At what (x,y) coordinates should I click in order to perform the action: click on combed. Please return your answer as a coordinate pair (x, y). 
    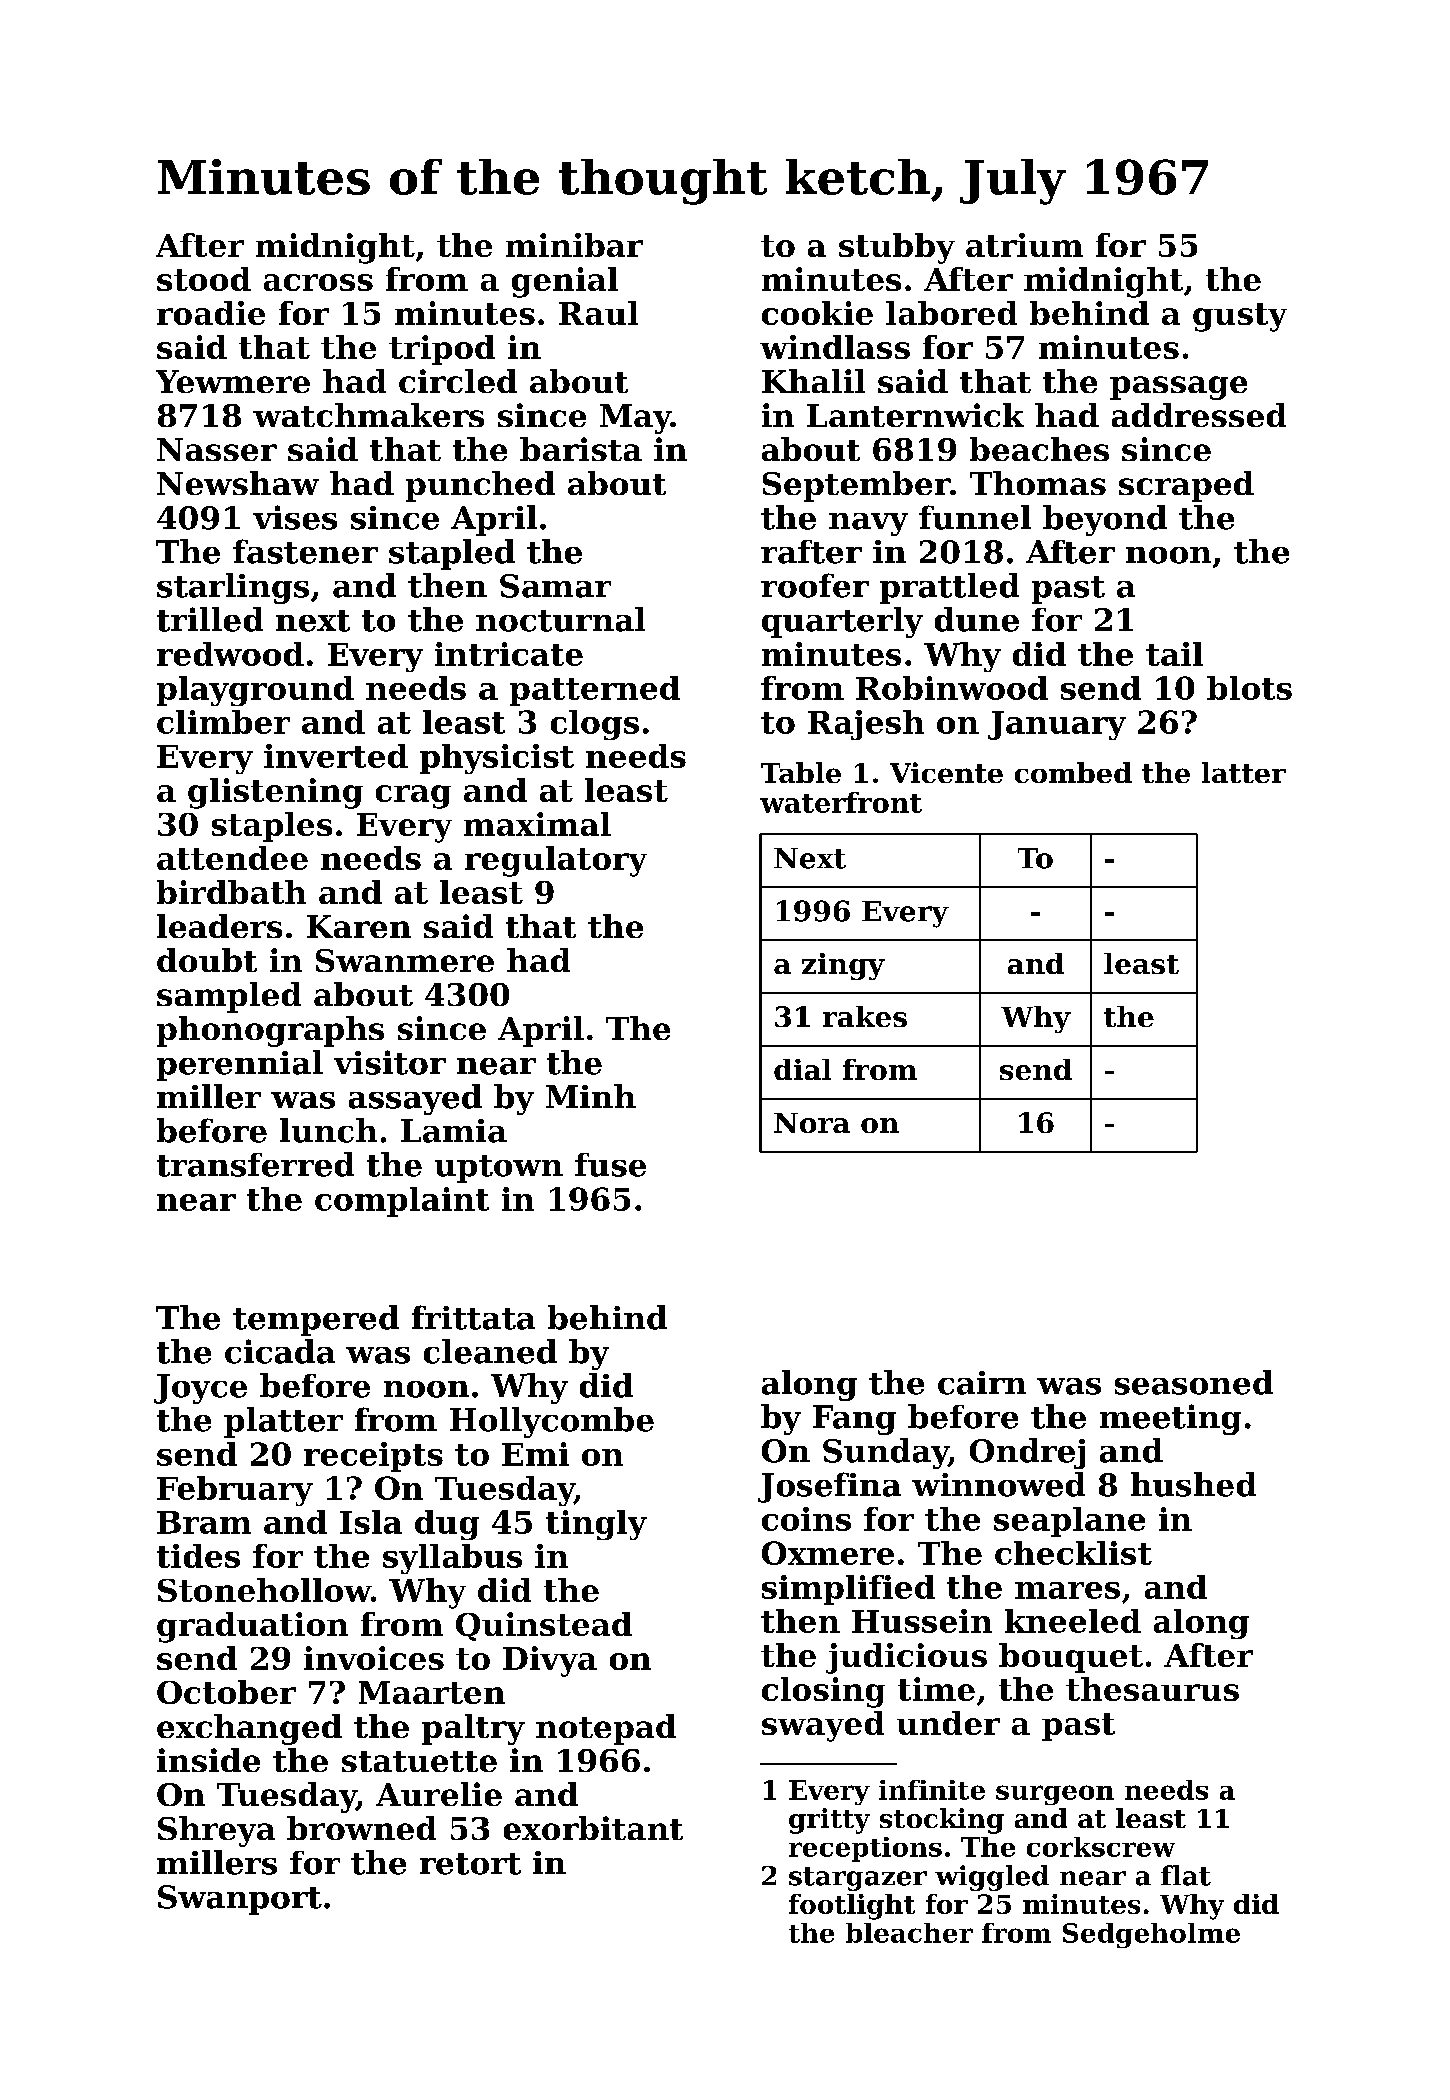
    Looking at the image, I should click on (1073, 772).
